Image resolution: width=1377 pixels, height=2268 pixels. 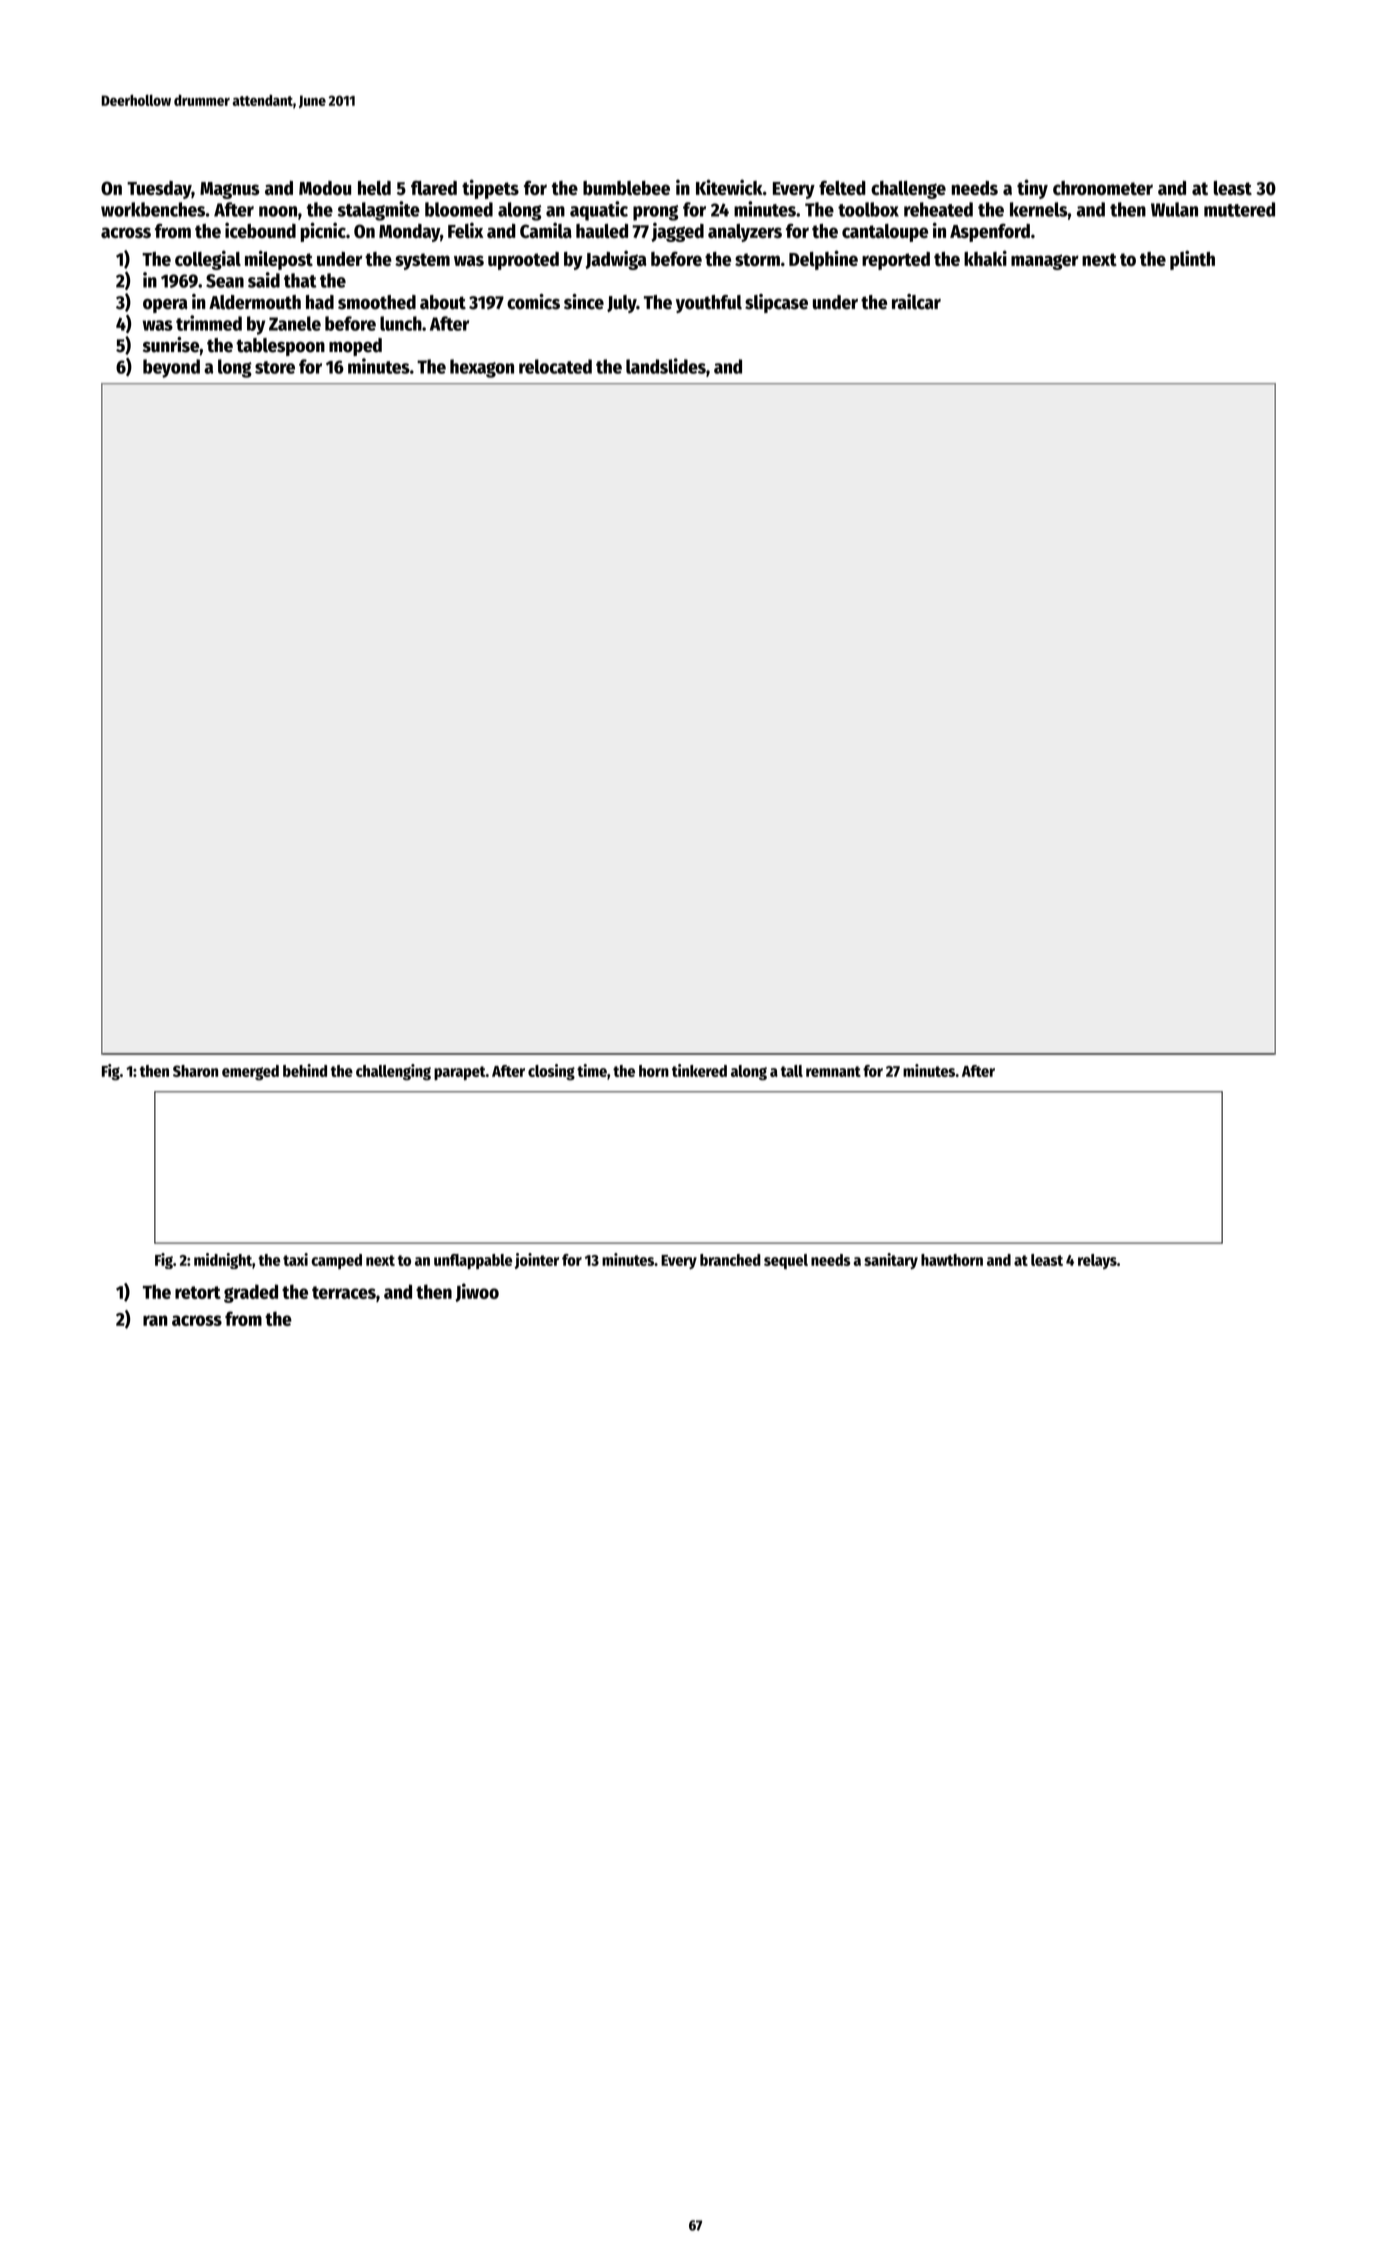 What do you see at coordinates (896, 261) in the document?
I see `reported` at bounding box center [896, 261].
